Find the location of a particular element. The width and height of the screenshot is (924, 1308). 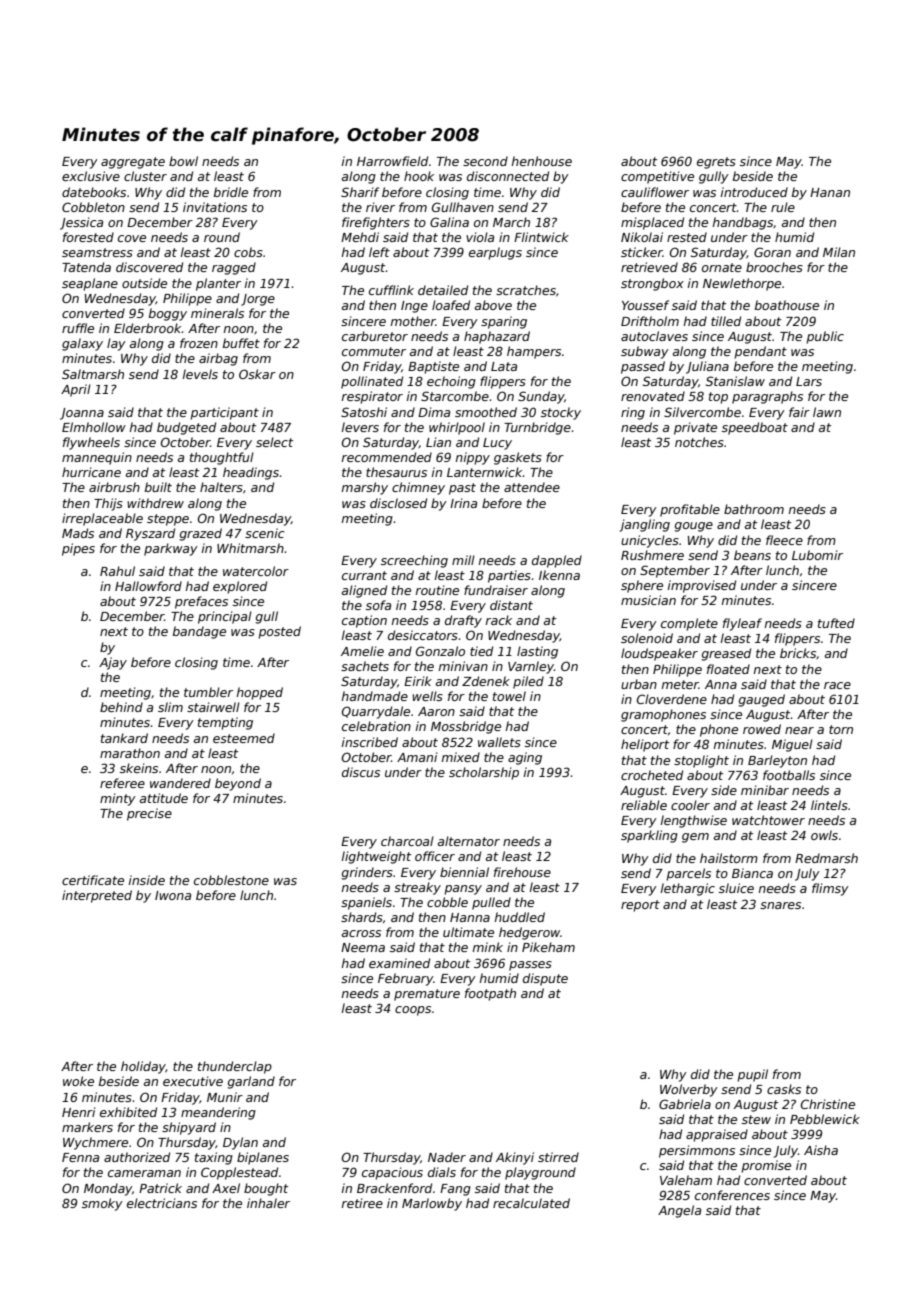

inhaler is located at coordinates (268, 1203).
